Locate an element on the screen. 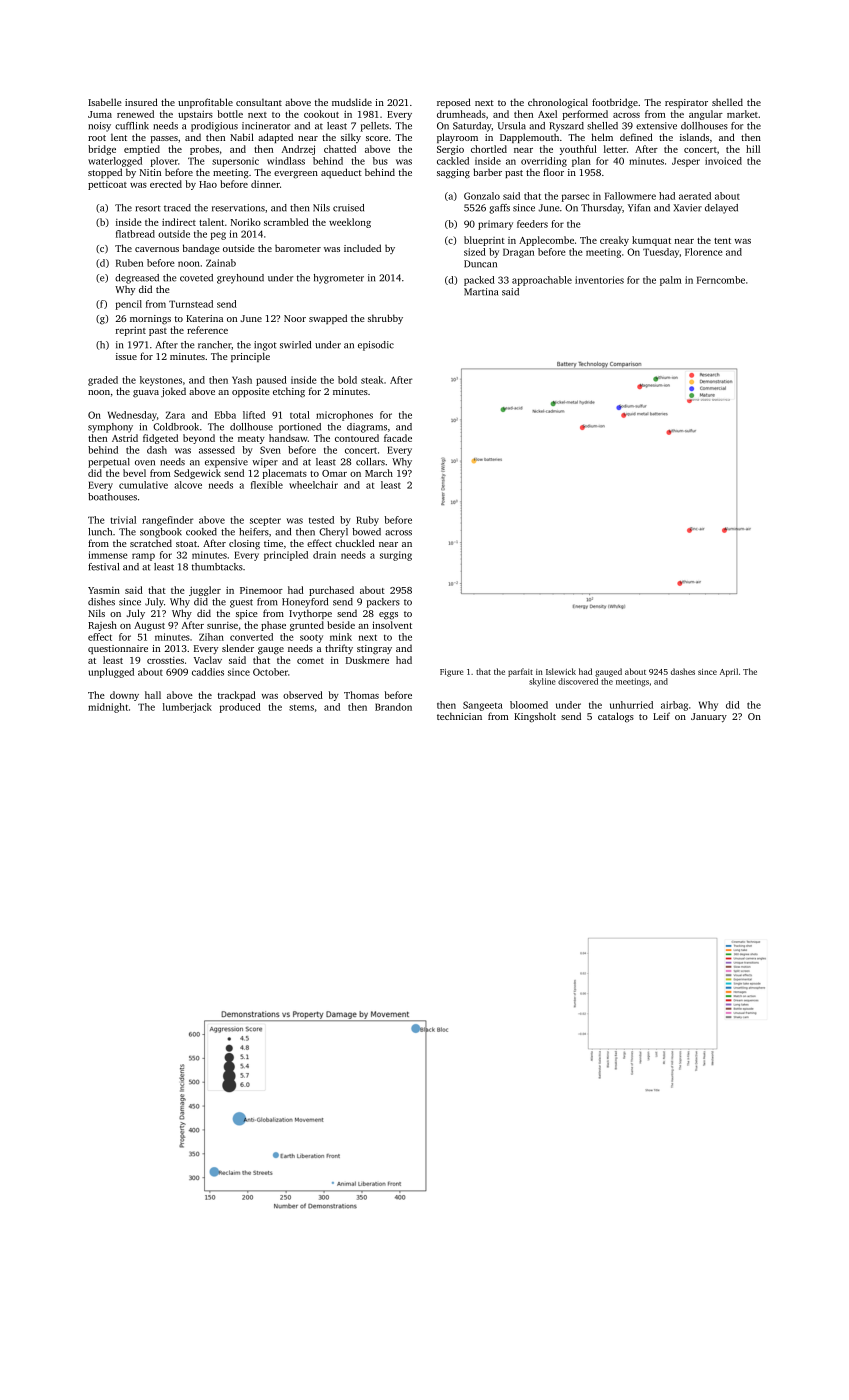 Image resolution: width=849 pixels, height=1400 pixels. facade is located at coordinates (398, 438).
